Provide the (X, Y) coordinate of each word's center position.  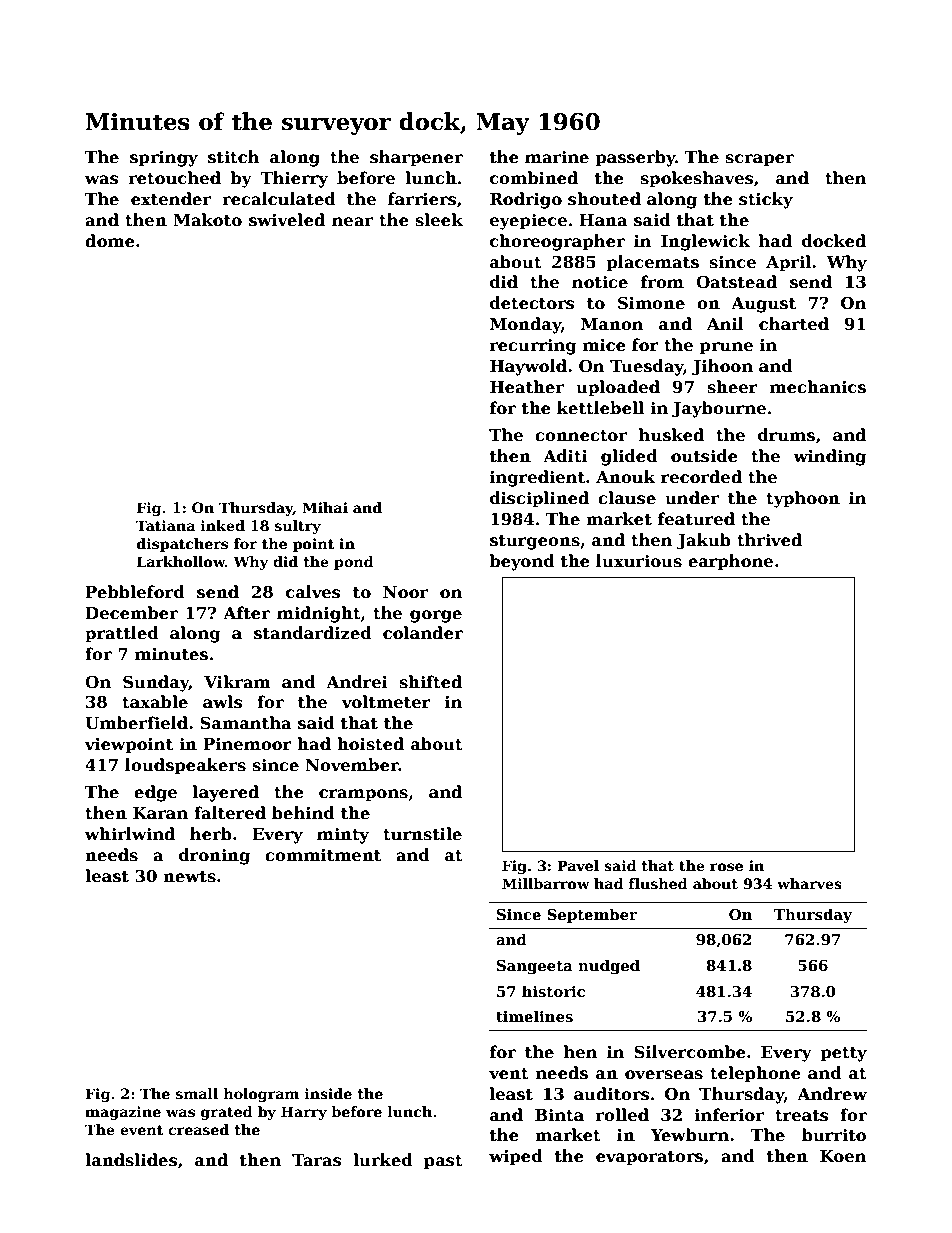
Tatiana (166, 525)
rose (726, 867)
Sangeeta (535, 967)
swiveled (287, 220)
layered (226, 793)
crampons (363, 795)
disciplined (539, 499)
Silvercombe (690, 1052)
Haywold (528, 367)
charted (794, 324)
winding (829, 457)
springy (164, 159)
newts (189, 877)
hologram (261, 1095)
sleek (439, 220)
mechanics (818, 387)
